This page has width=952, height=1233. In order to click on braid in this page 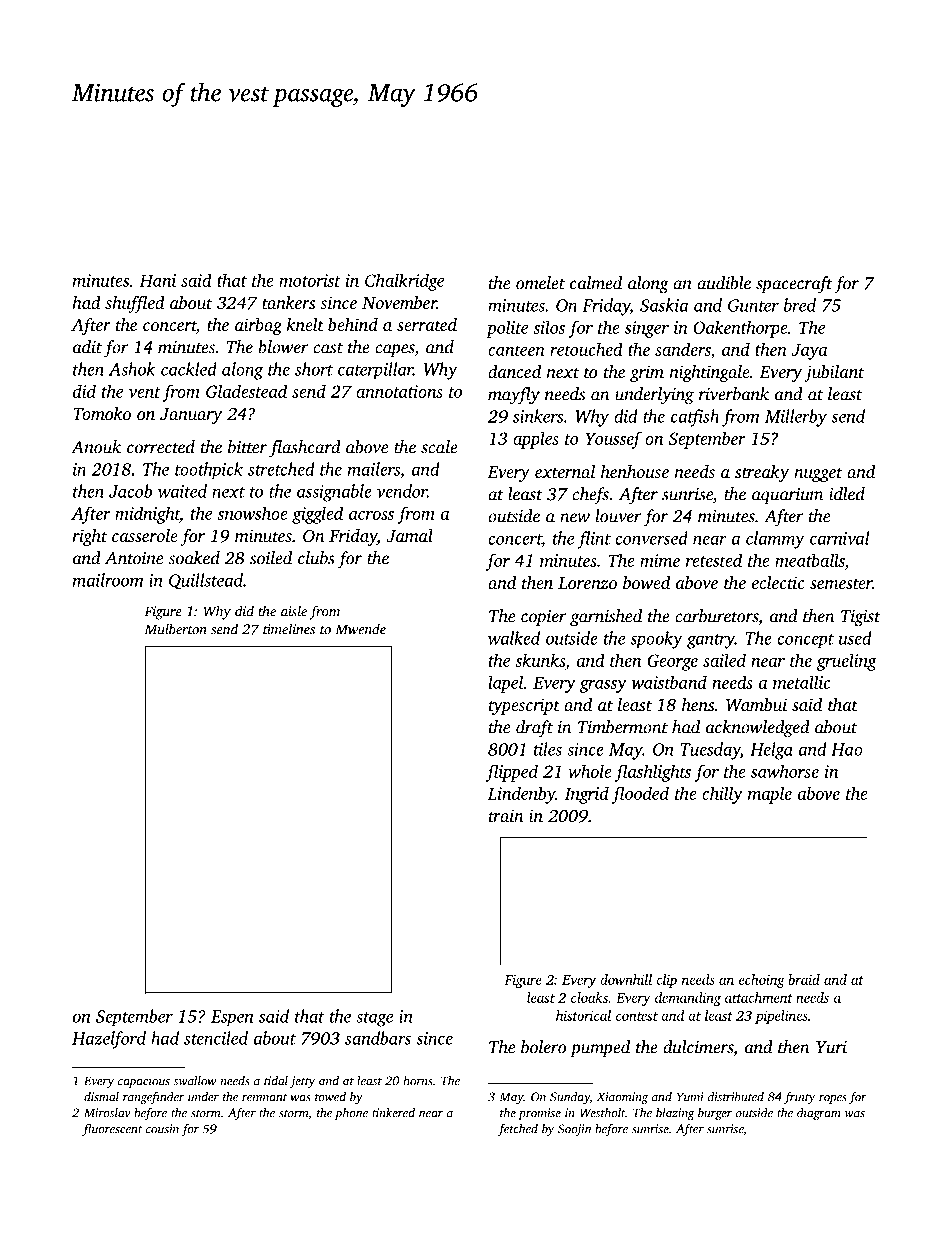, I will do `click(804, 979)`.
